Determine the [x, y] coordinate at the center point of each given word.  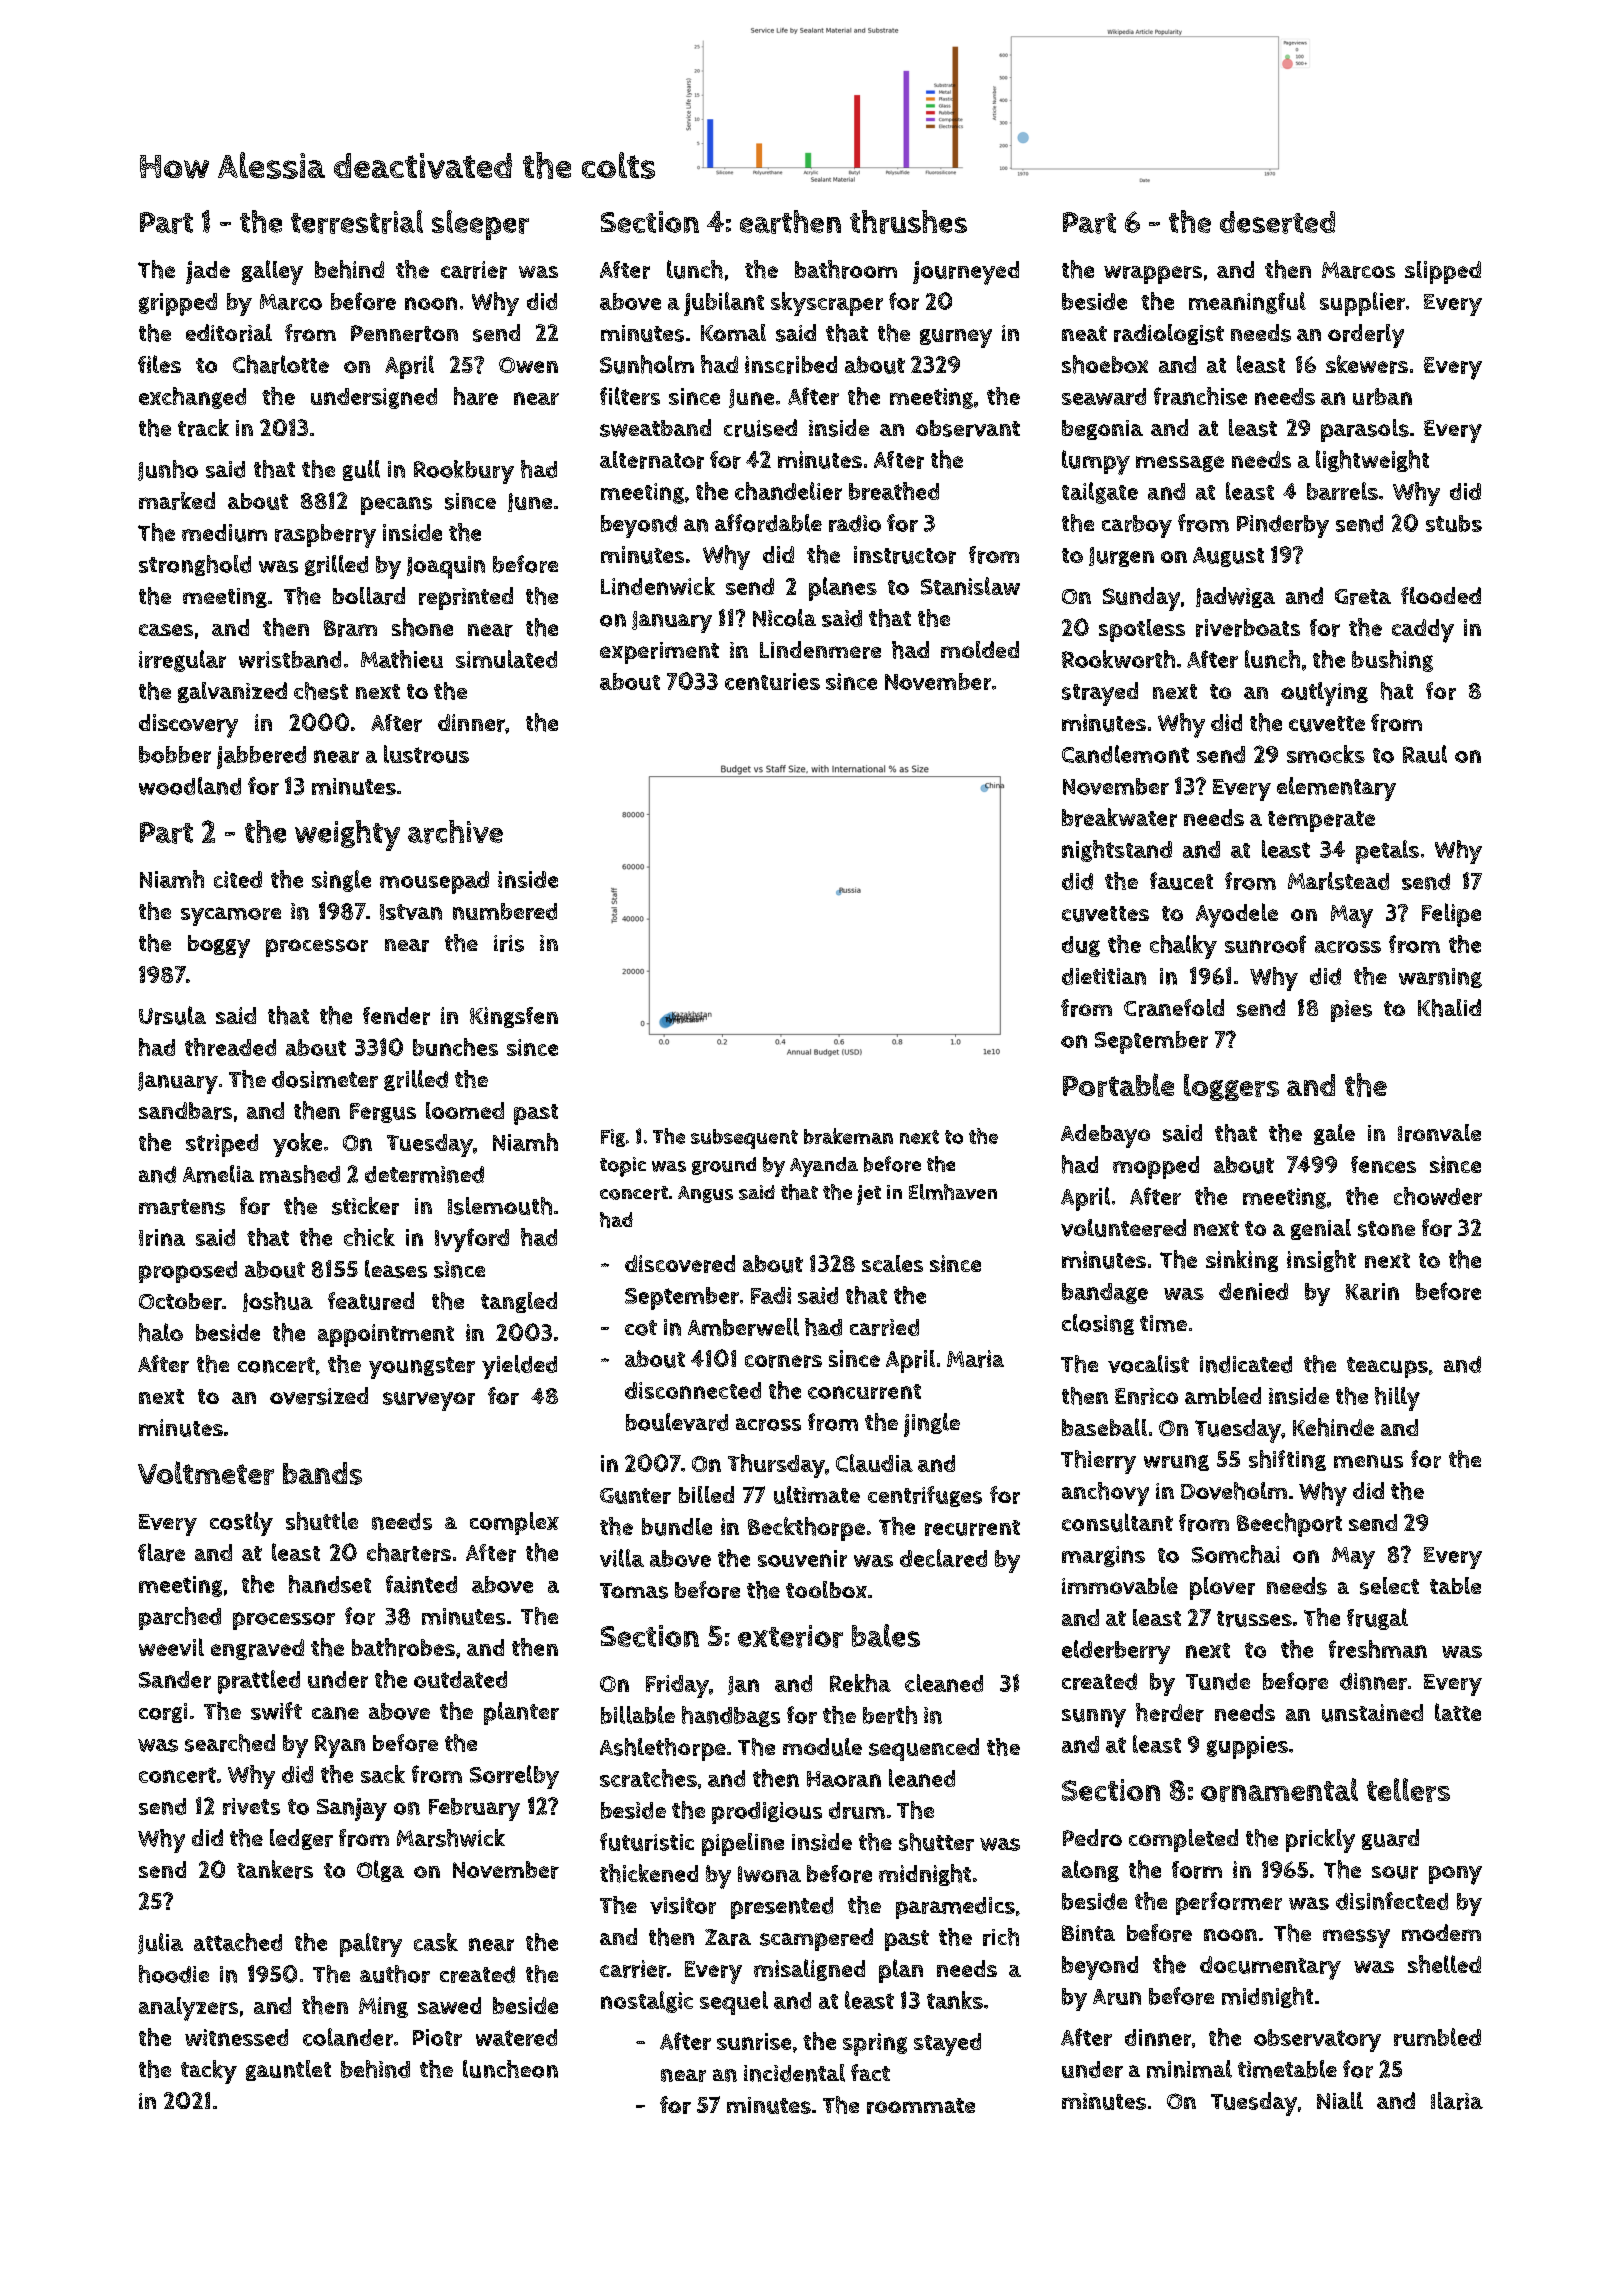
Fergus [383, 1113]
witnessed [236, 2037]
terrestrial [357, 222]
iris [509, 943]
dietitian [1104, 976]
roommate [921, 2106]
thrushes [908, 222]
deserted [1277, 222]
